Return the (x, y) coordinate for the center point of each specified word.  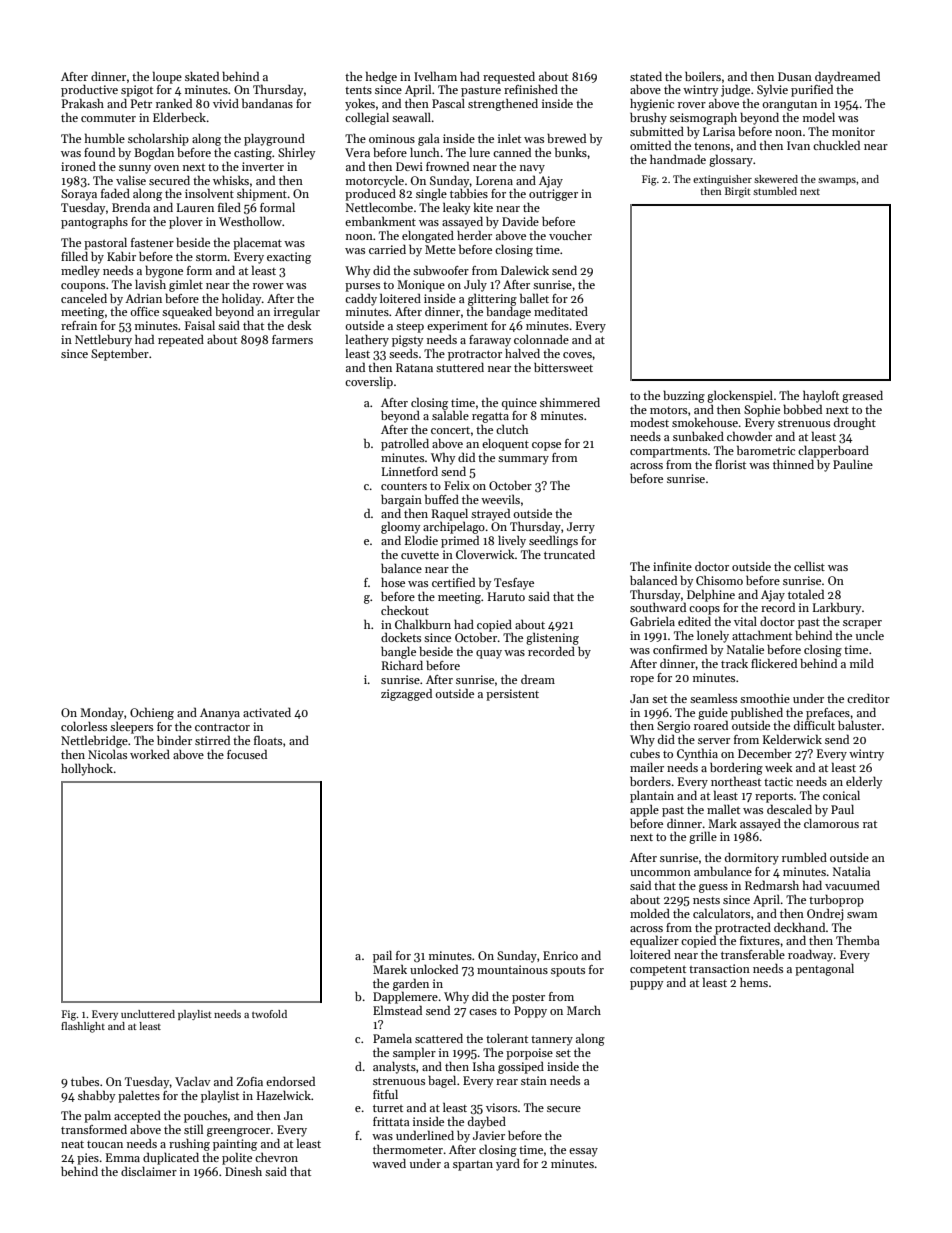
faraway (490, 341)
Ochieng (152, 713)
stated (646, 76)
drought (855, 423)
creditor (868, 698)
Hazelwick (284, 1095)
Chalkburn (423, 624)
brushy (648, 118)
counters (404, 486)
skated (202, 76)
